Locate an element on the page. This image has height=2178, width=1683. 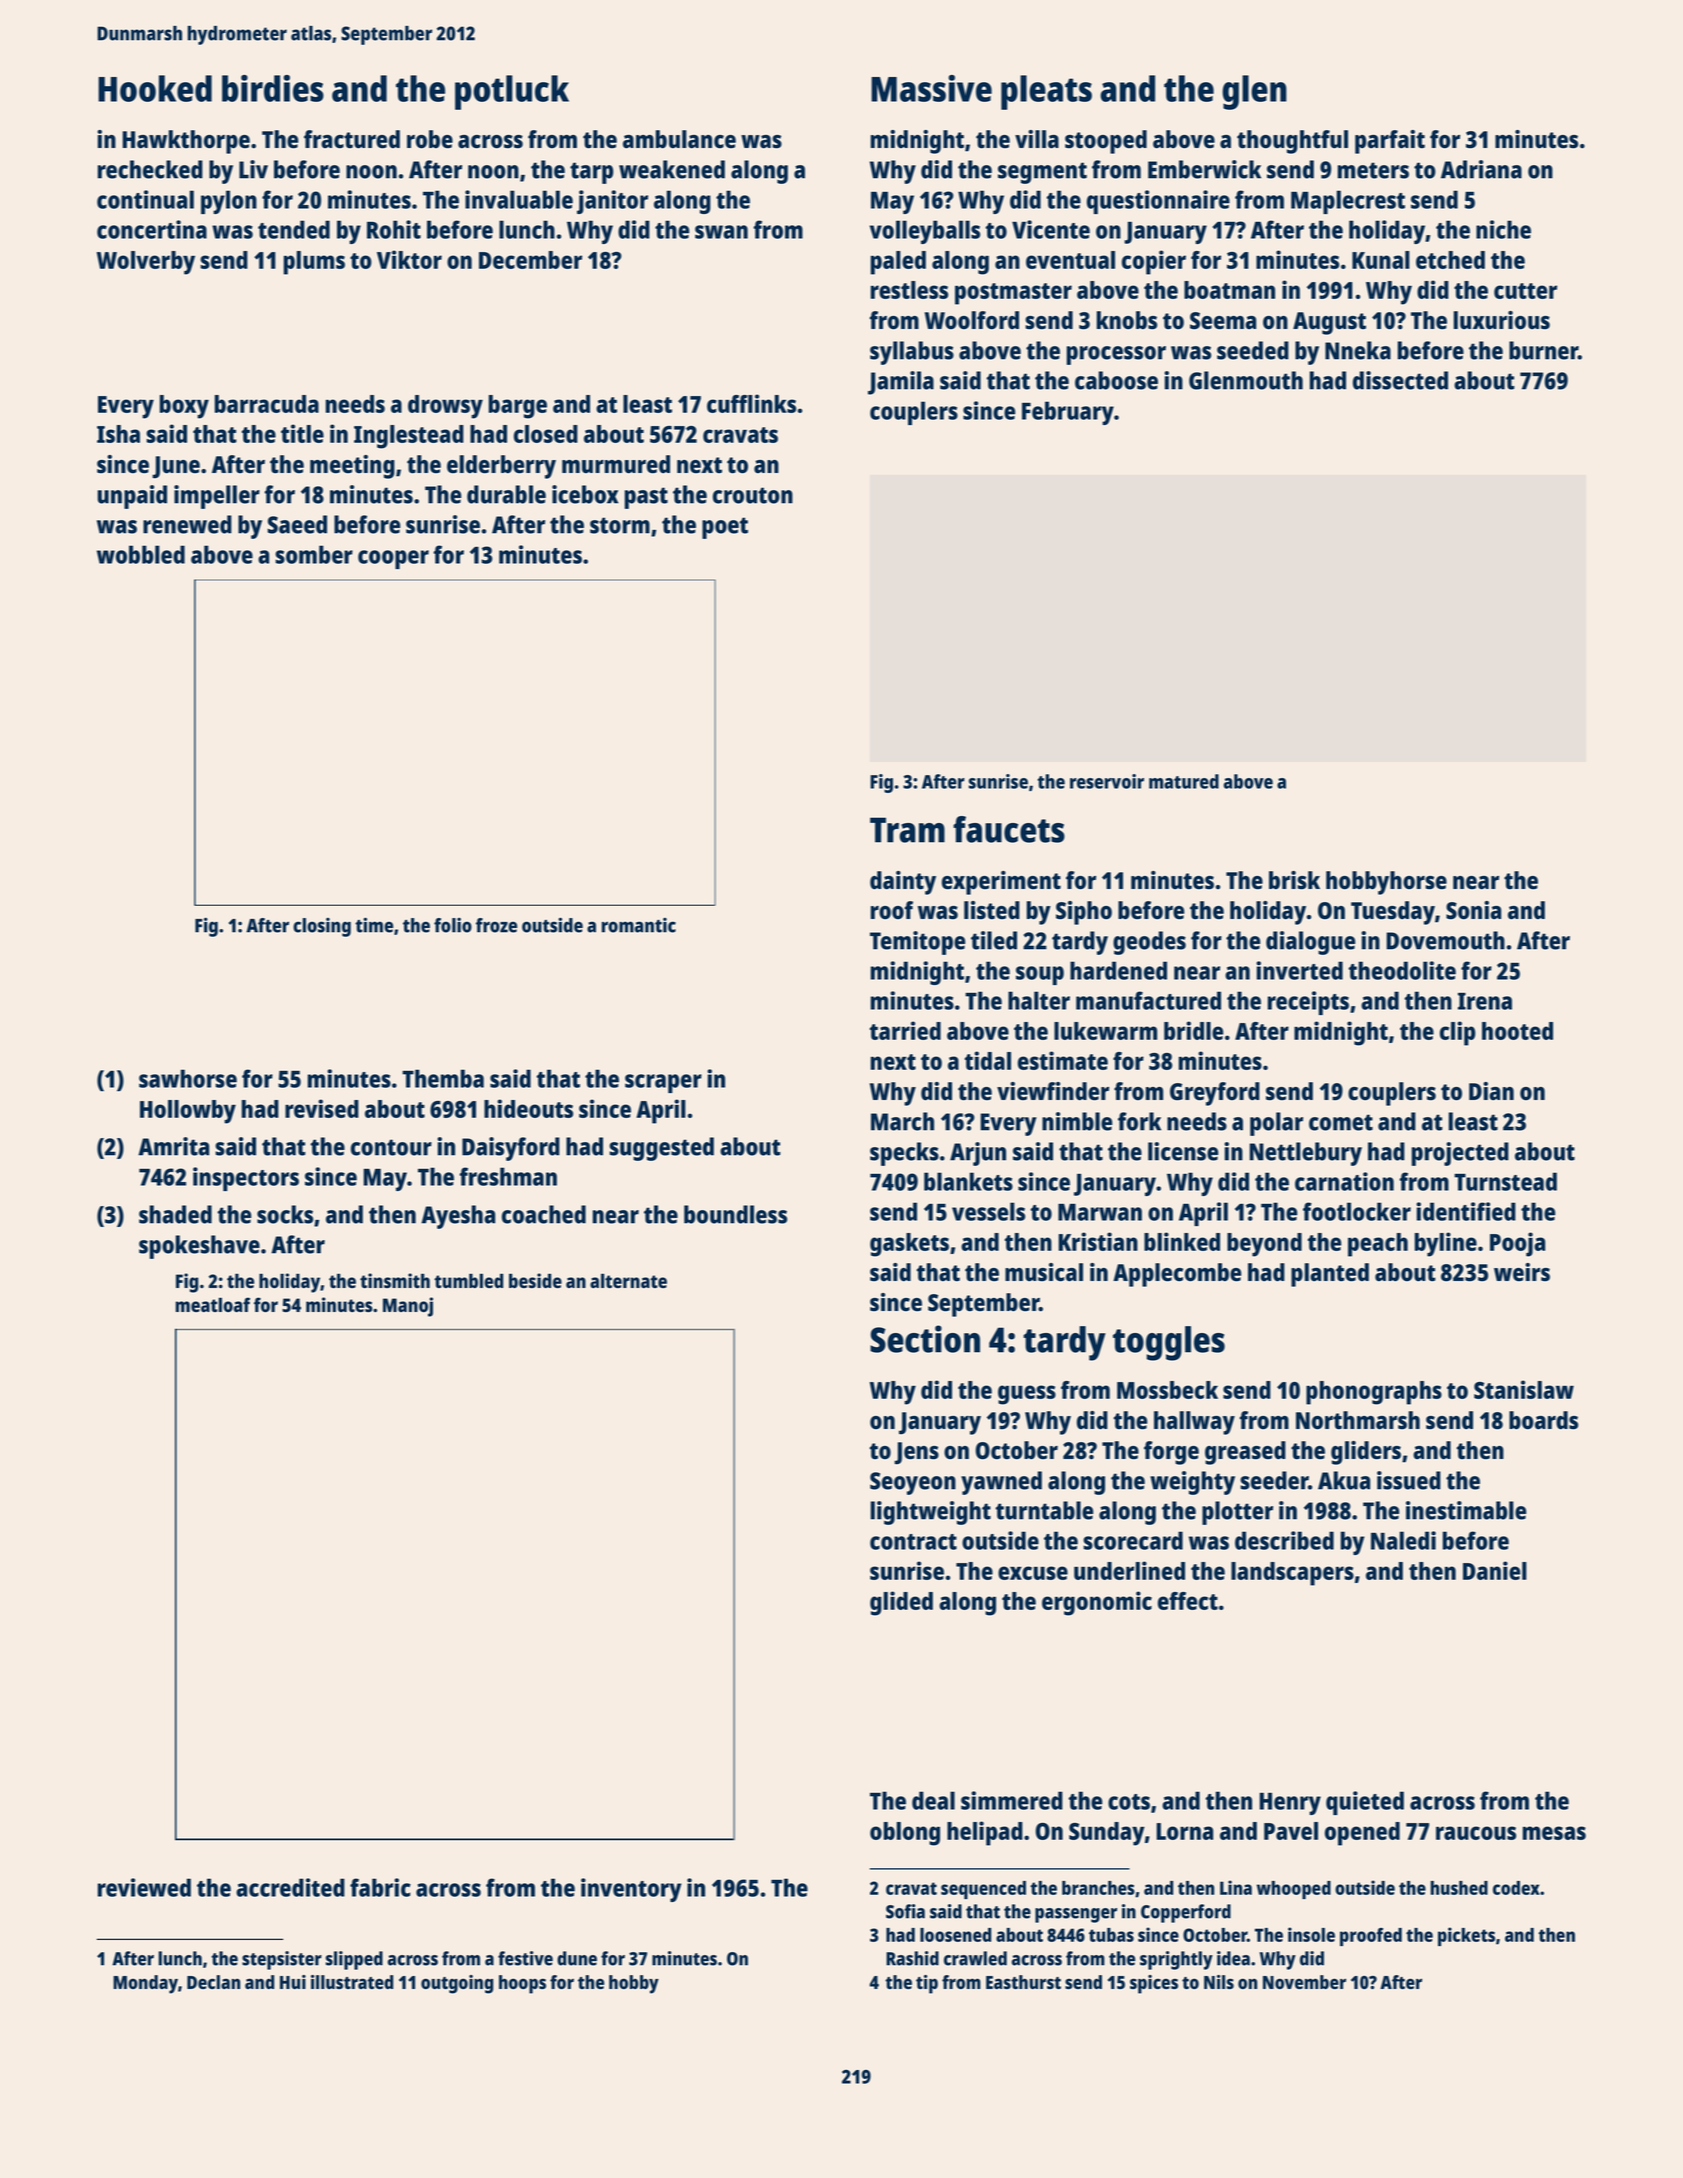
Adriana is located at coordinates (1481, 169).
